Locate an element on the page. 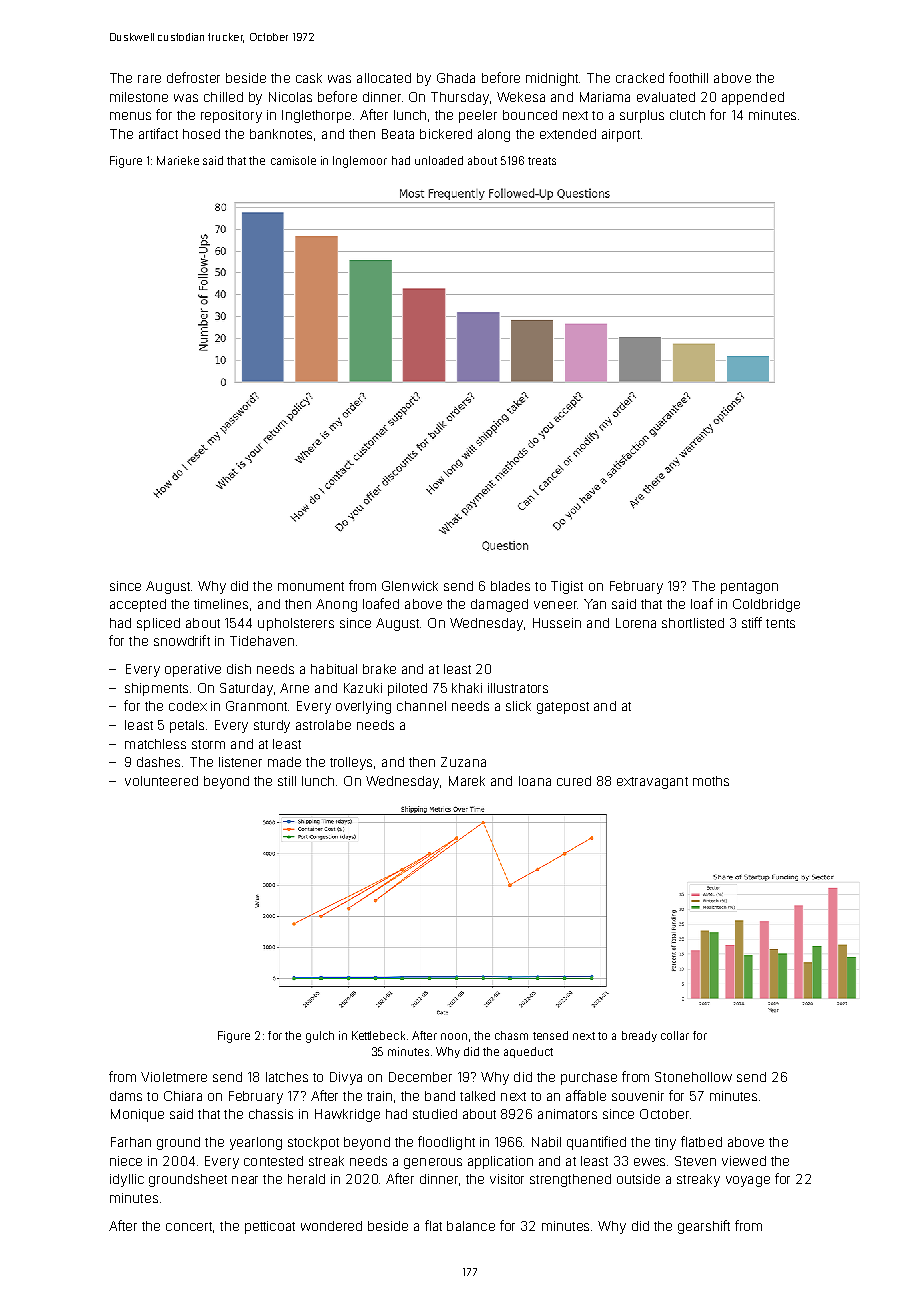  treats is located at coordinates (542, 161).
